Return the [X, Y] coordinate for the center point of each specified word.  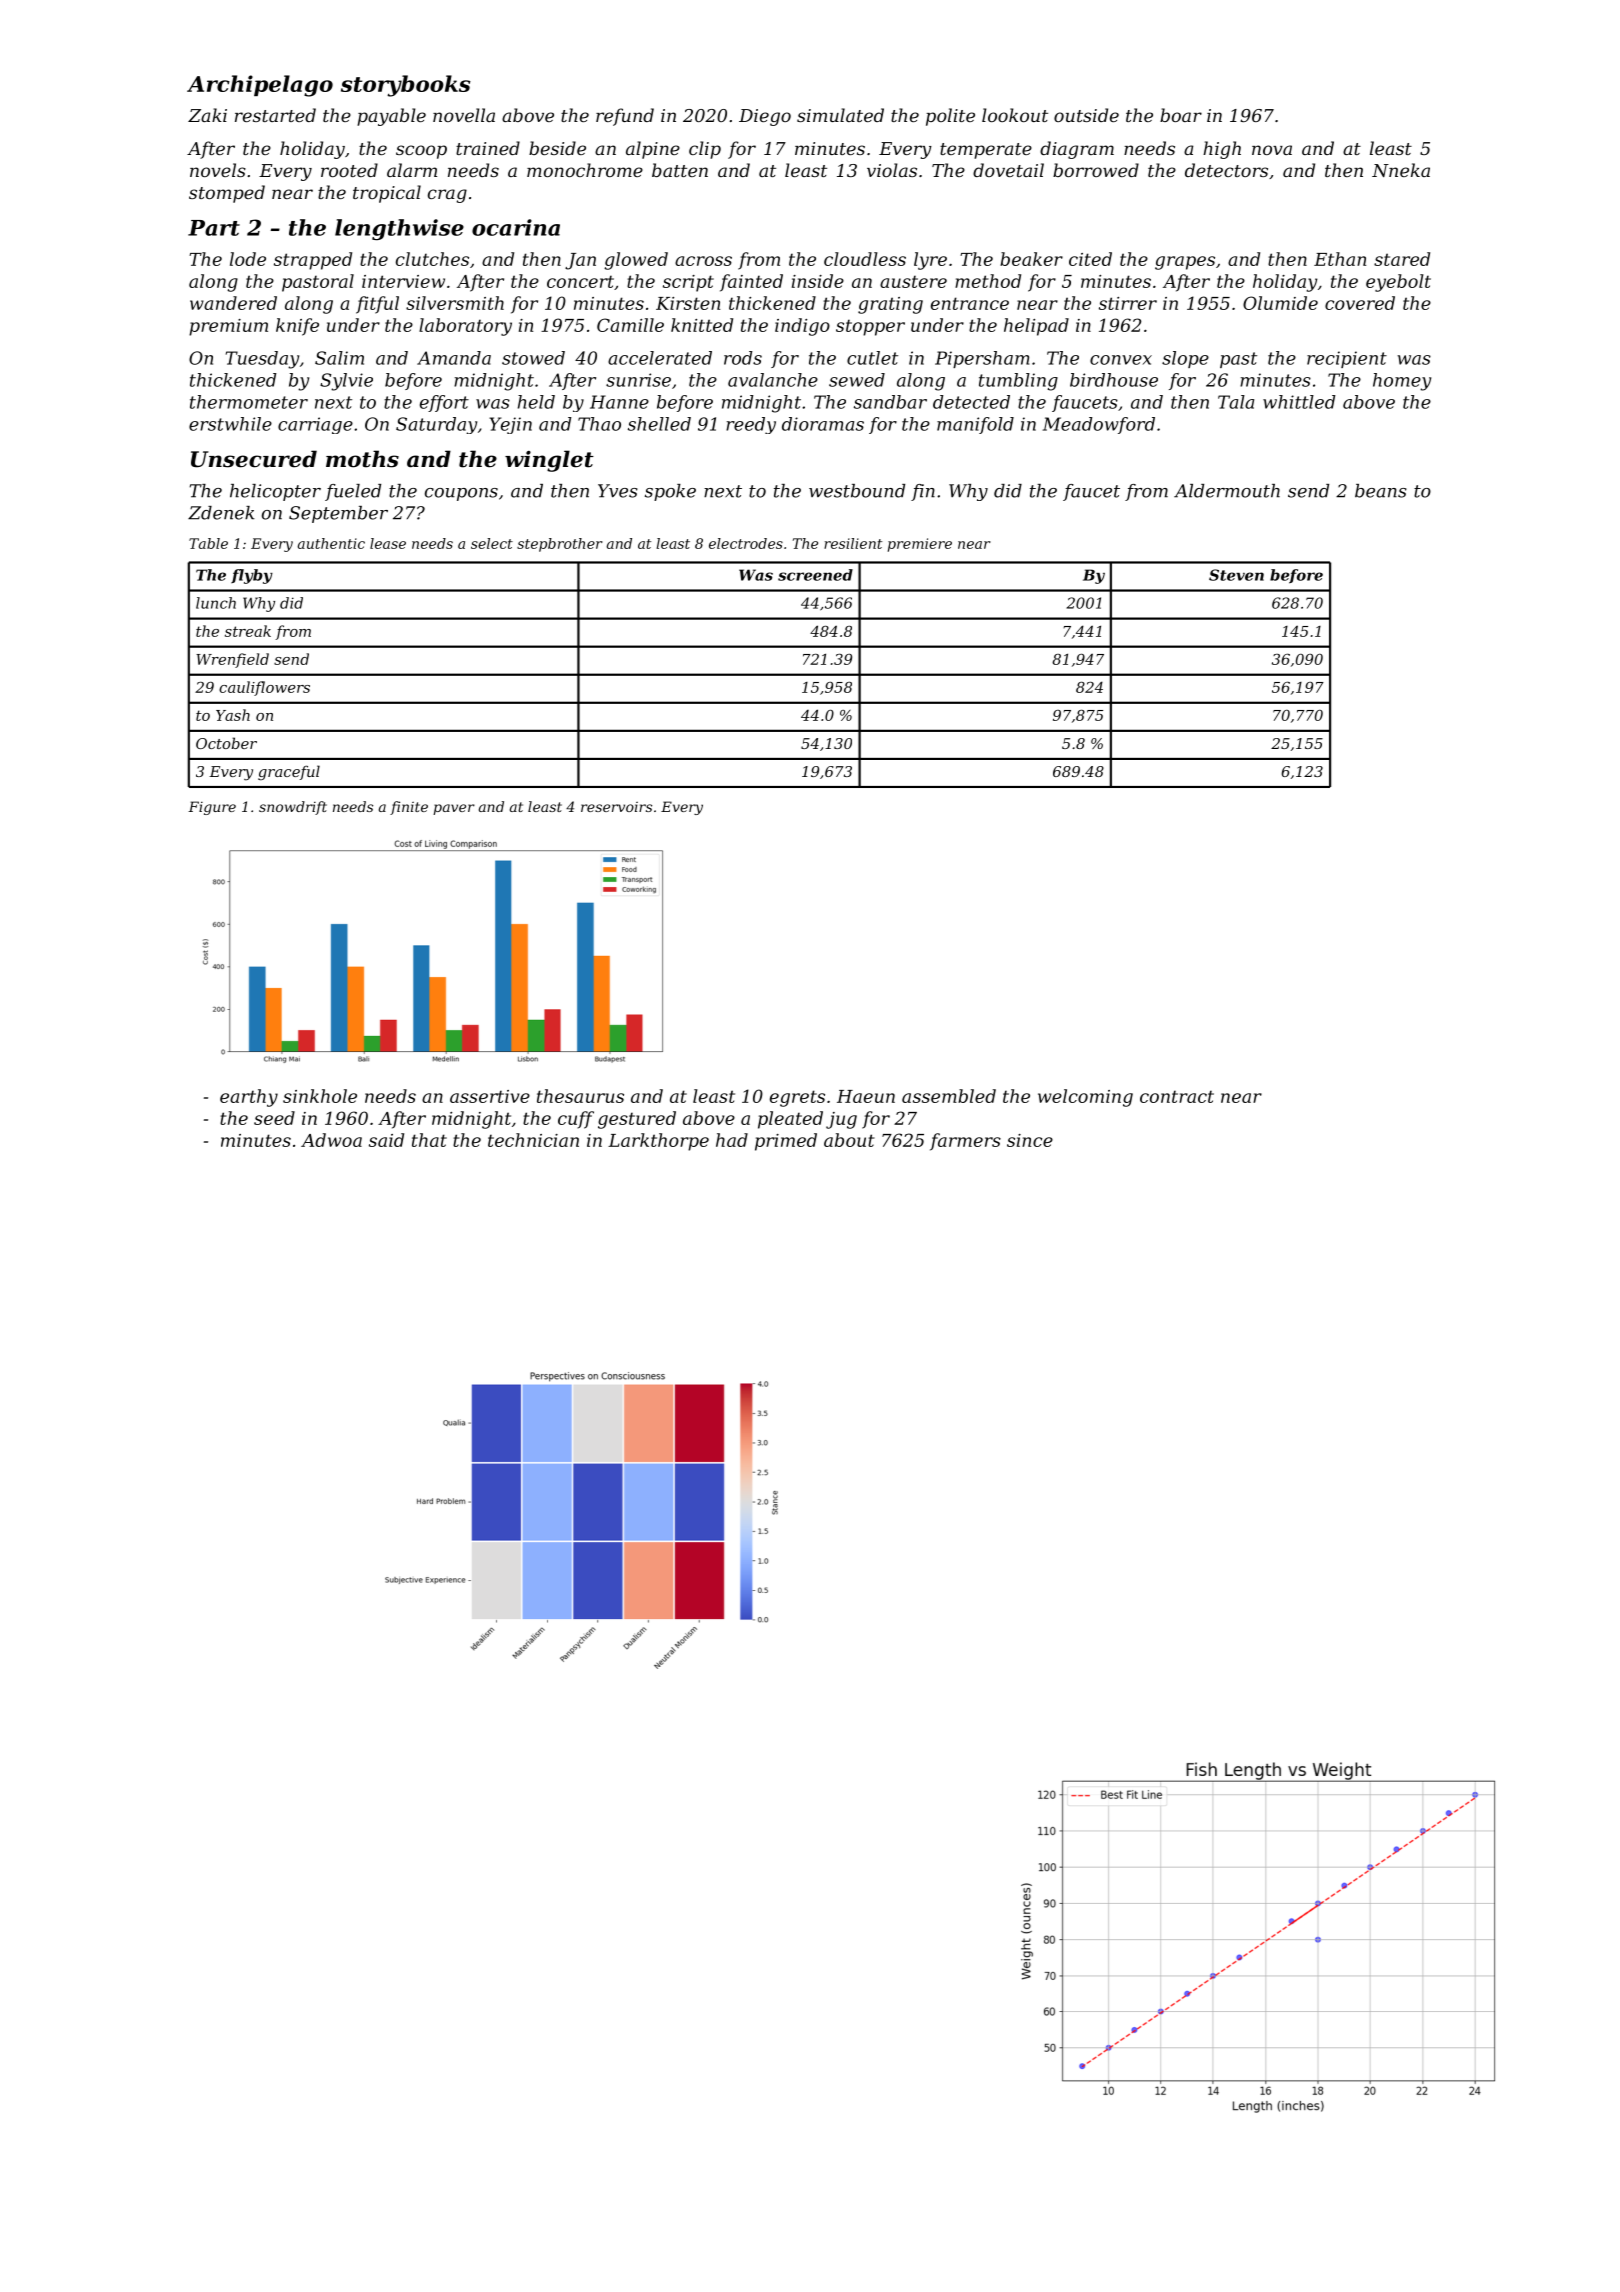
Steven [1236, 575]
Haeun [866, 1096]
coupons [461, 494]
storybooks [406, 86]
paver [454, 809]
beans [1381, 491]
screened [815, 575]
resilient [853, 543]
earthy [249, 1098]
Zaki [207, 115]
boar [1181, 115]
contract [1177, 1096]
